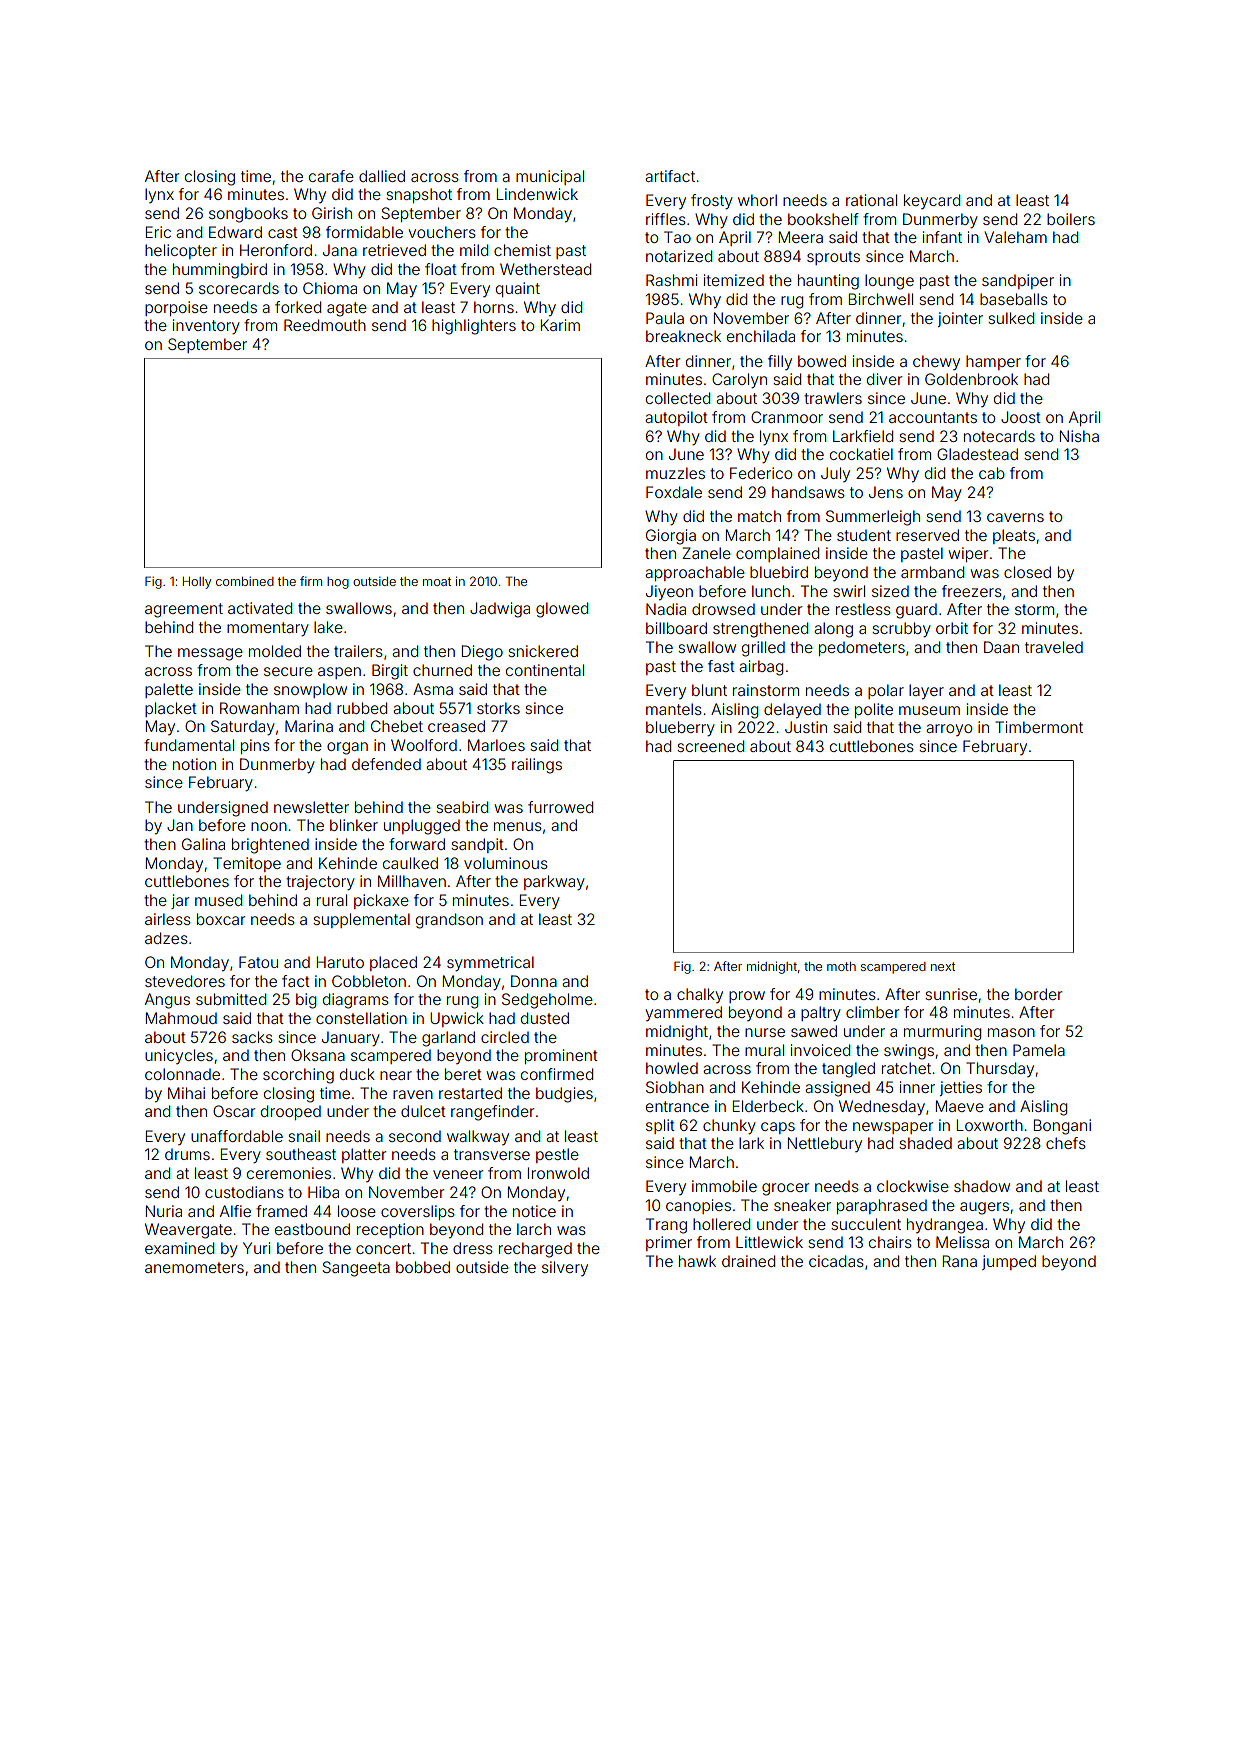  What do you see at coordinates (268, 629) in the image?
I see `momentary` at bounding box center [268, 629].
